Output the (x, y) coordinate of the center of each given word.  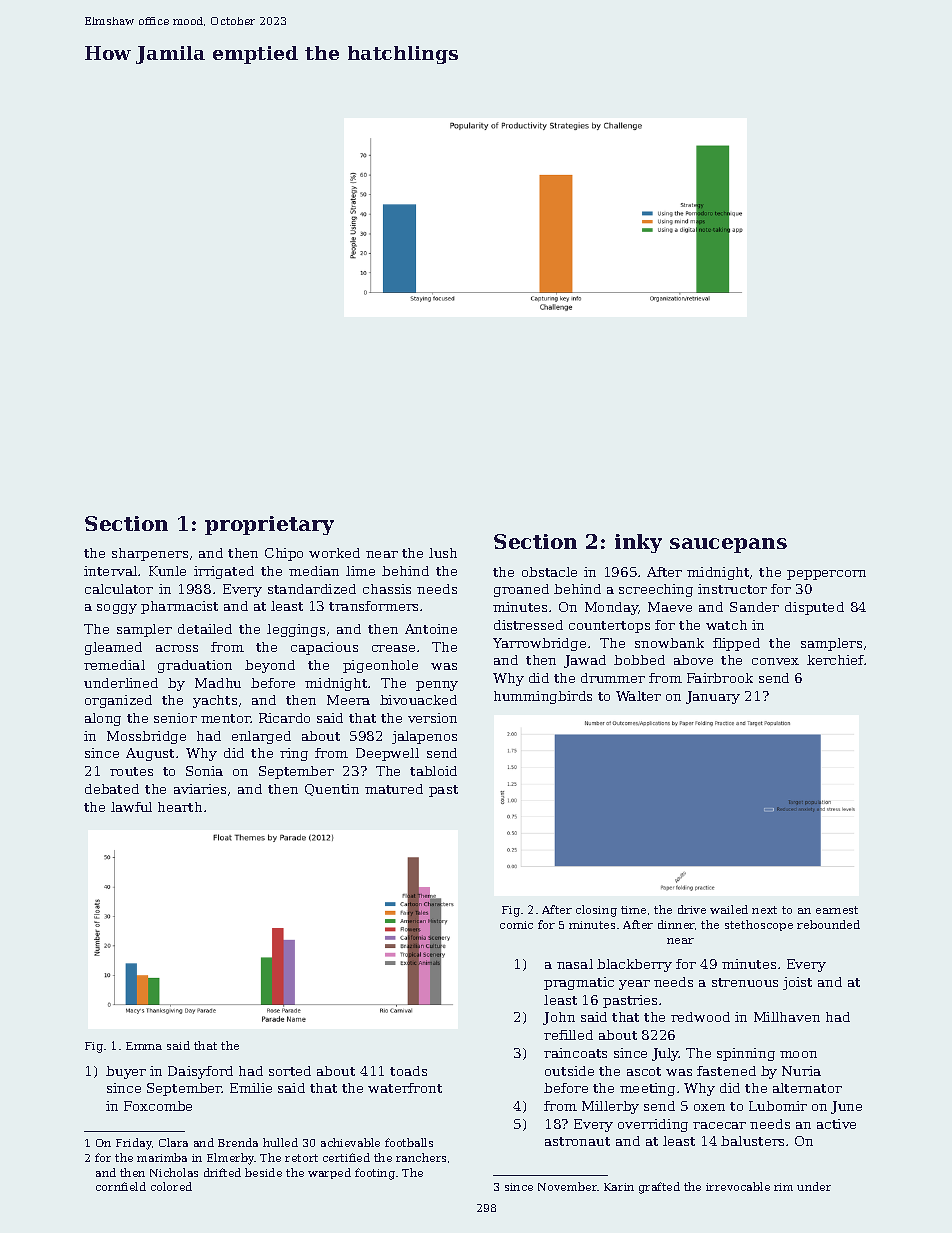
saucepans (728, 545)
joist (797, 983)
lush (443, 553)
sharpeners (150, 554)
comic (516, 925)
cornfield (121, 1186)
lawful (131, 807)
